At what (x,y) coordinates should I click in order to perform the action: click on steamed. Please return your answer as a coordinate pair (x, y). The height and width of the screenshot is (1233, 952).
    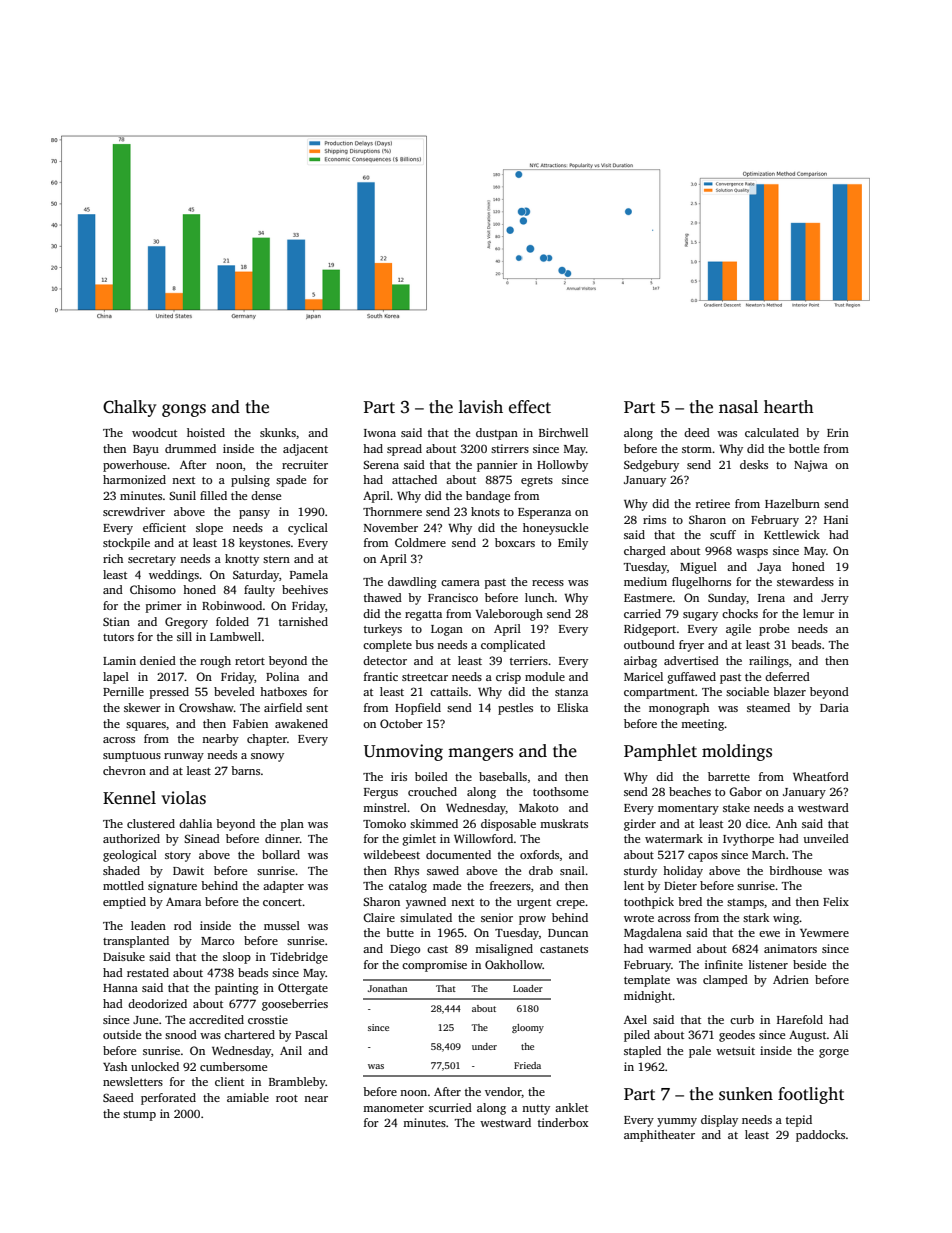
    Looking at the image, I should click on (768, 707).
